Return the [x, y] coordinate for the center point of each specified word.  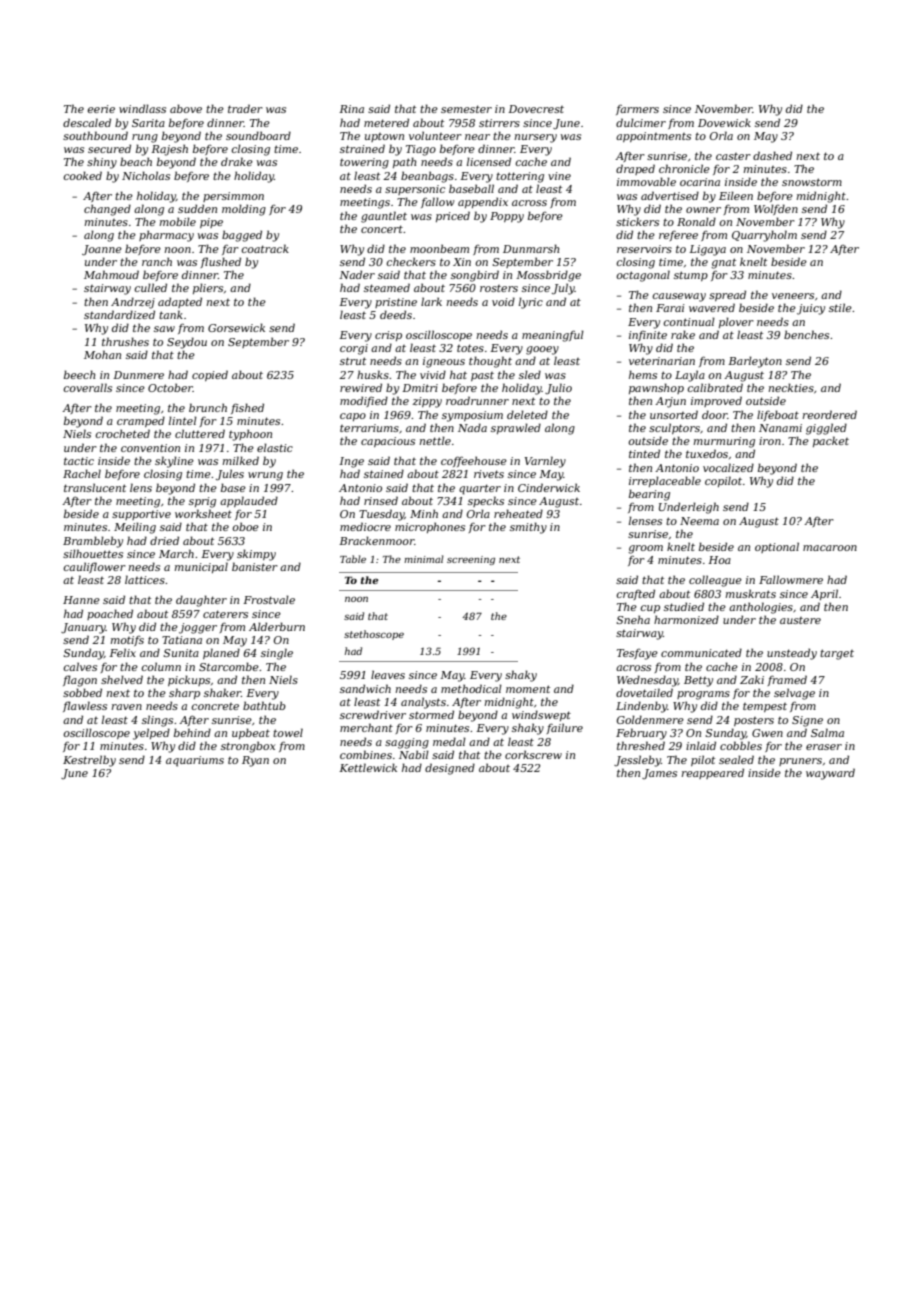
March [176, 553]
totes [470, 348]
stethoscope [374, 635]
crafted [635, 594]
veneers [793, 296]
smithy [528, 528]
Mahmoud [111, 274]
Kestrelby [89, 761]
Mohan [102, 354]
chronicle [684, 168]
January [83, 628]
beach [136, 161]
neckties [791, 387]
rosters [499, 288]
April [824, 594]
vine [559, 176]
